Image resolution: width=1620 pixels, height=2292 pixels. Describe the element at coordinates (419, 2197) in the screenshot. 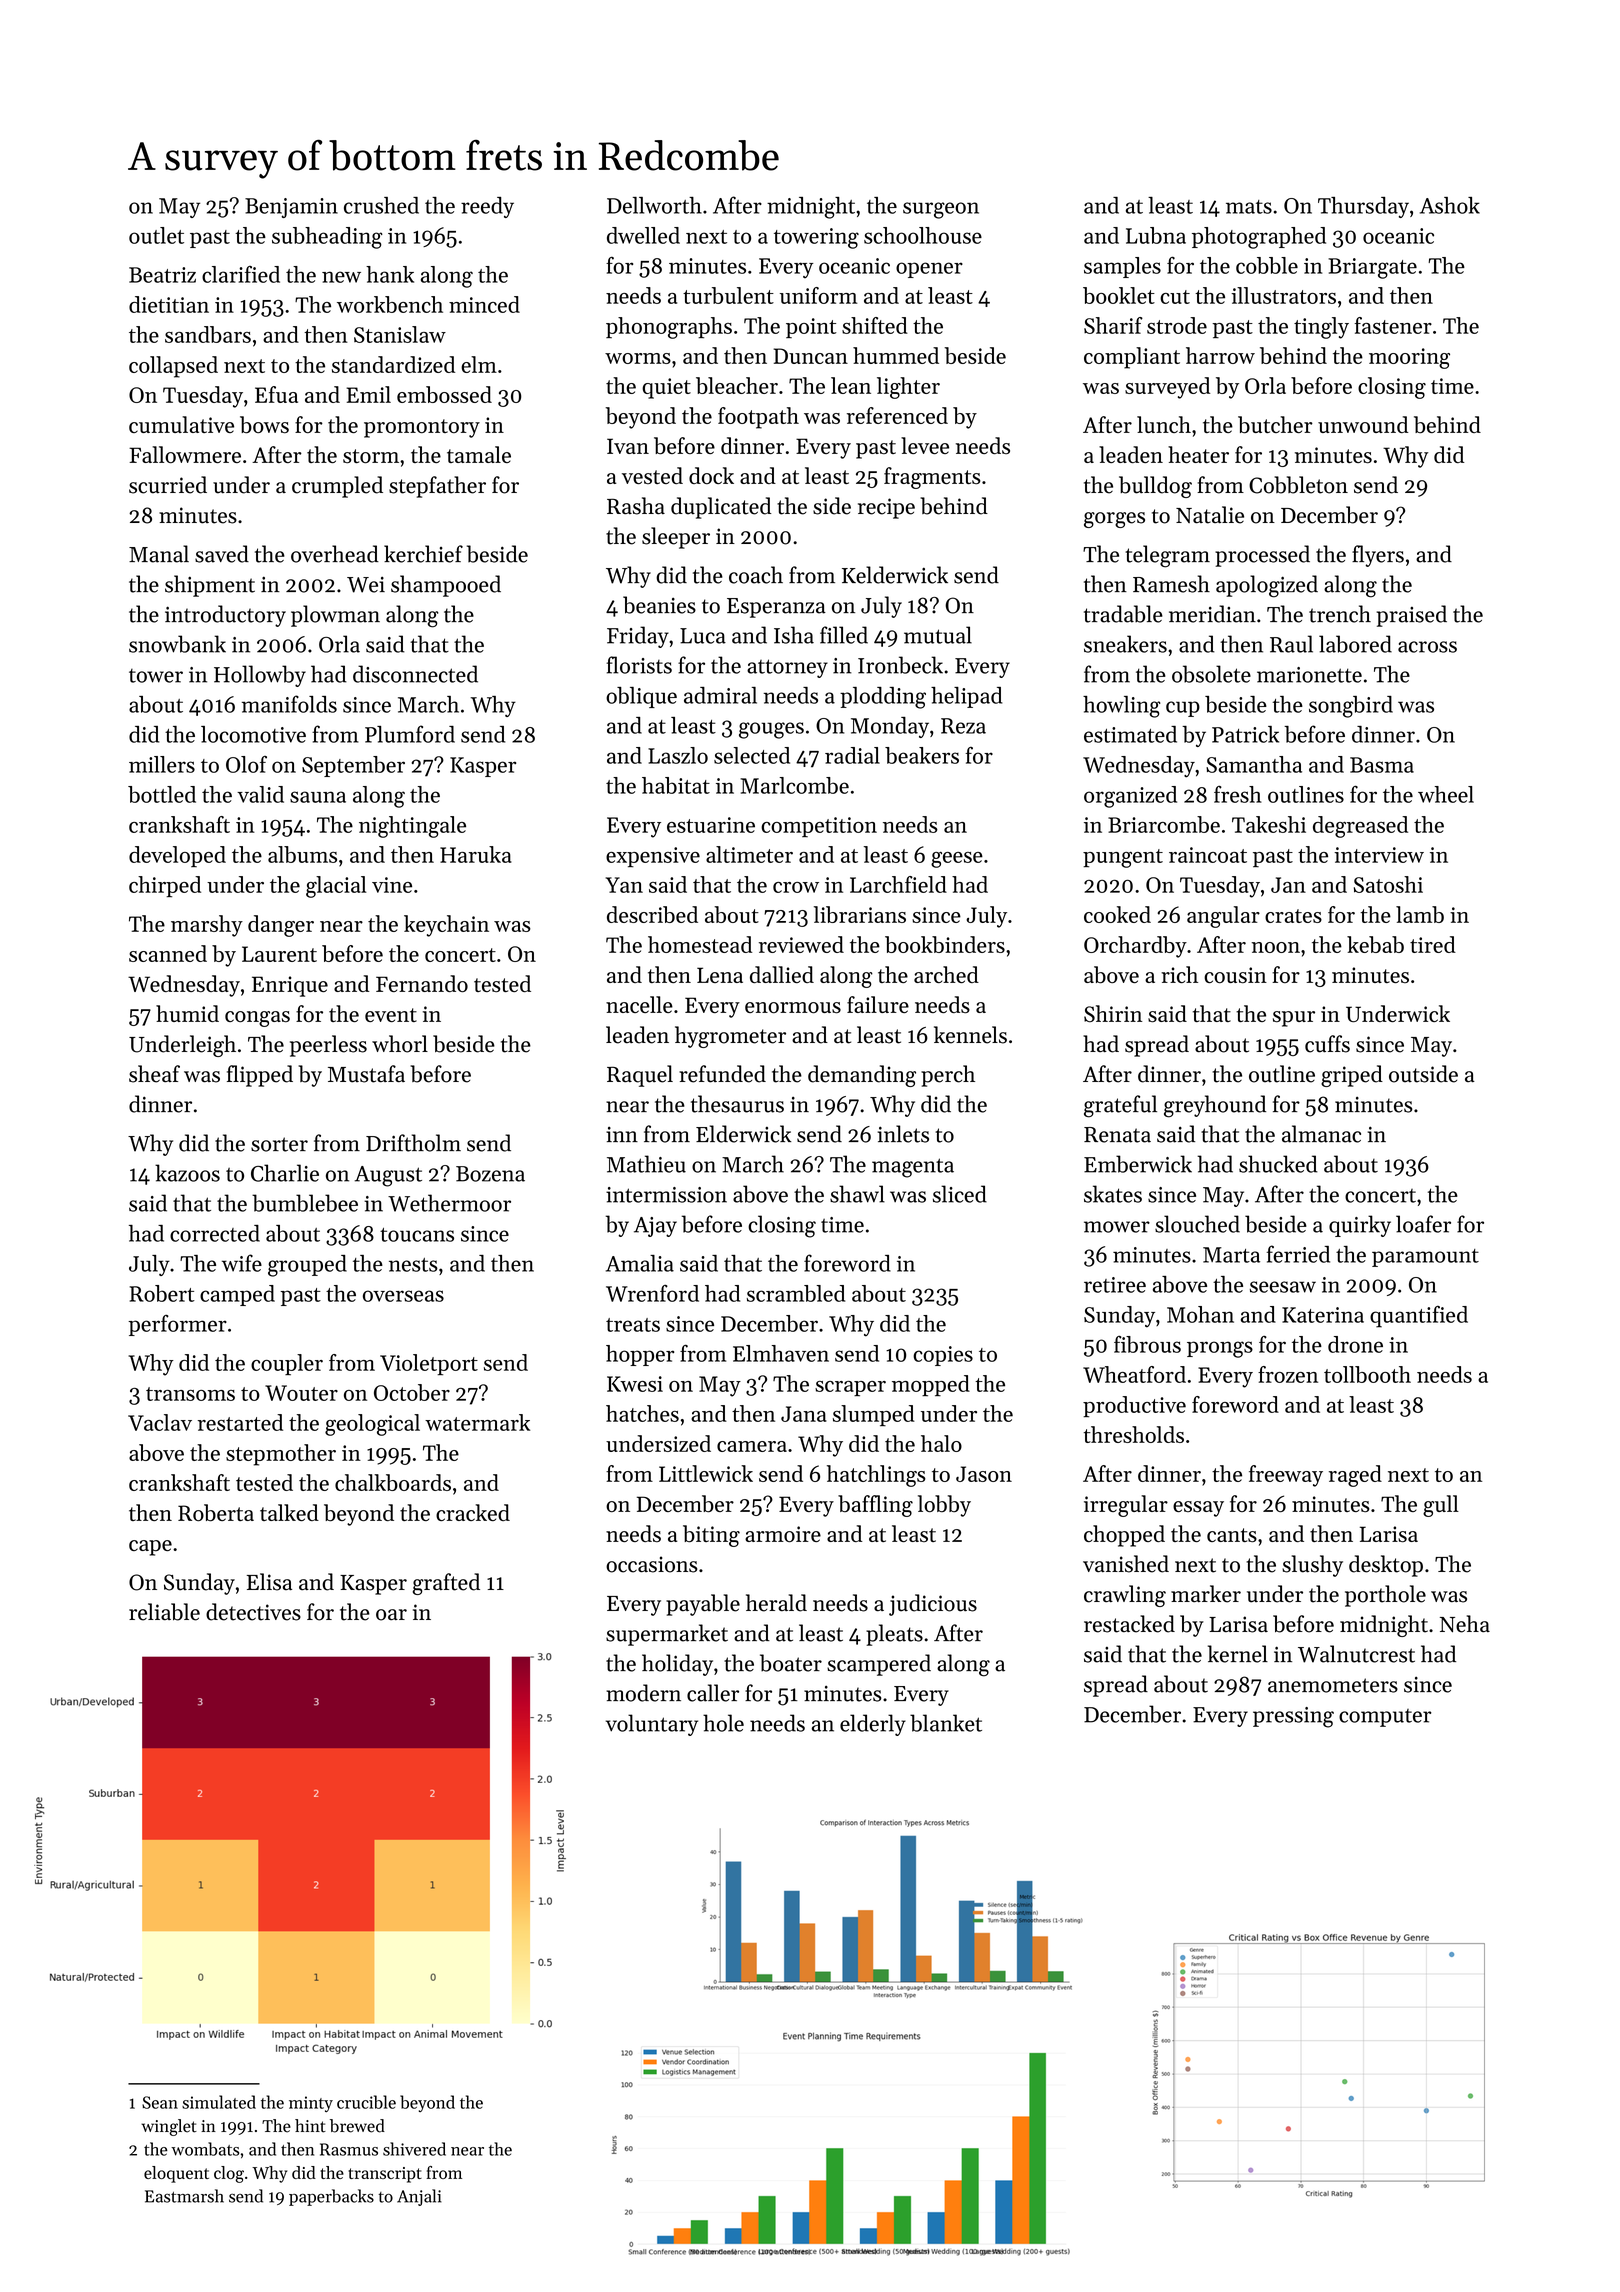

I see `Anjali` at that location.
